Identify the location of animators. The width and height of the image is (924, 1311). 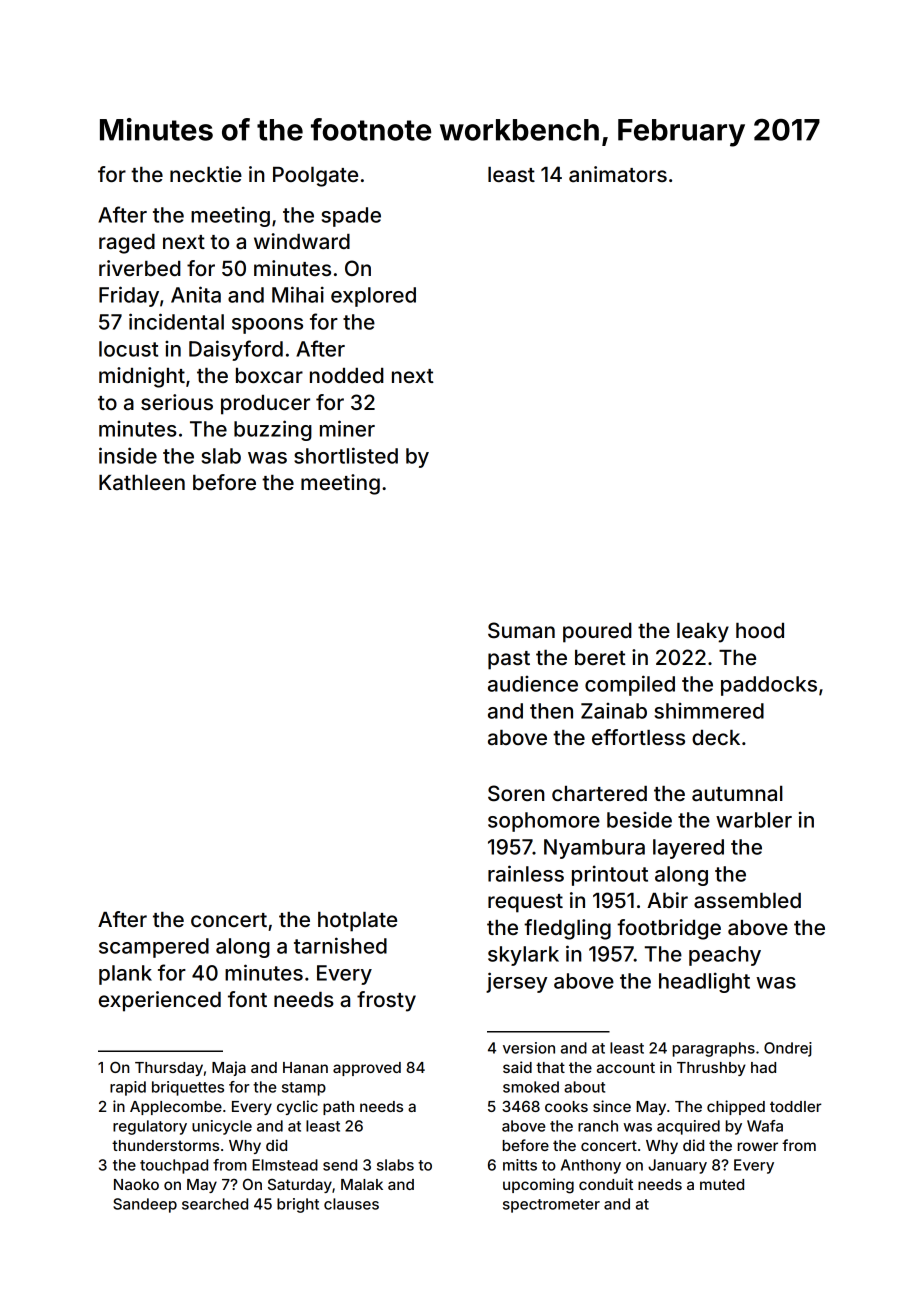
(618, 174).
